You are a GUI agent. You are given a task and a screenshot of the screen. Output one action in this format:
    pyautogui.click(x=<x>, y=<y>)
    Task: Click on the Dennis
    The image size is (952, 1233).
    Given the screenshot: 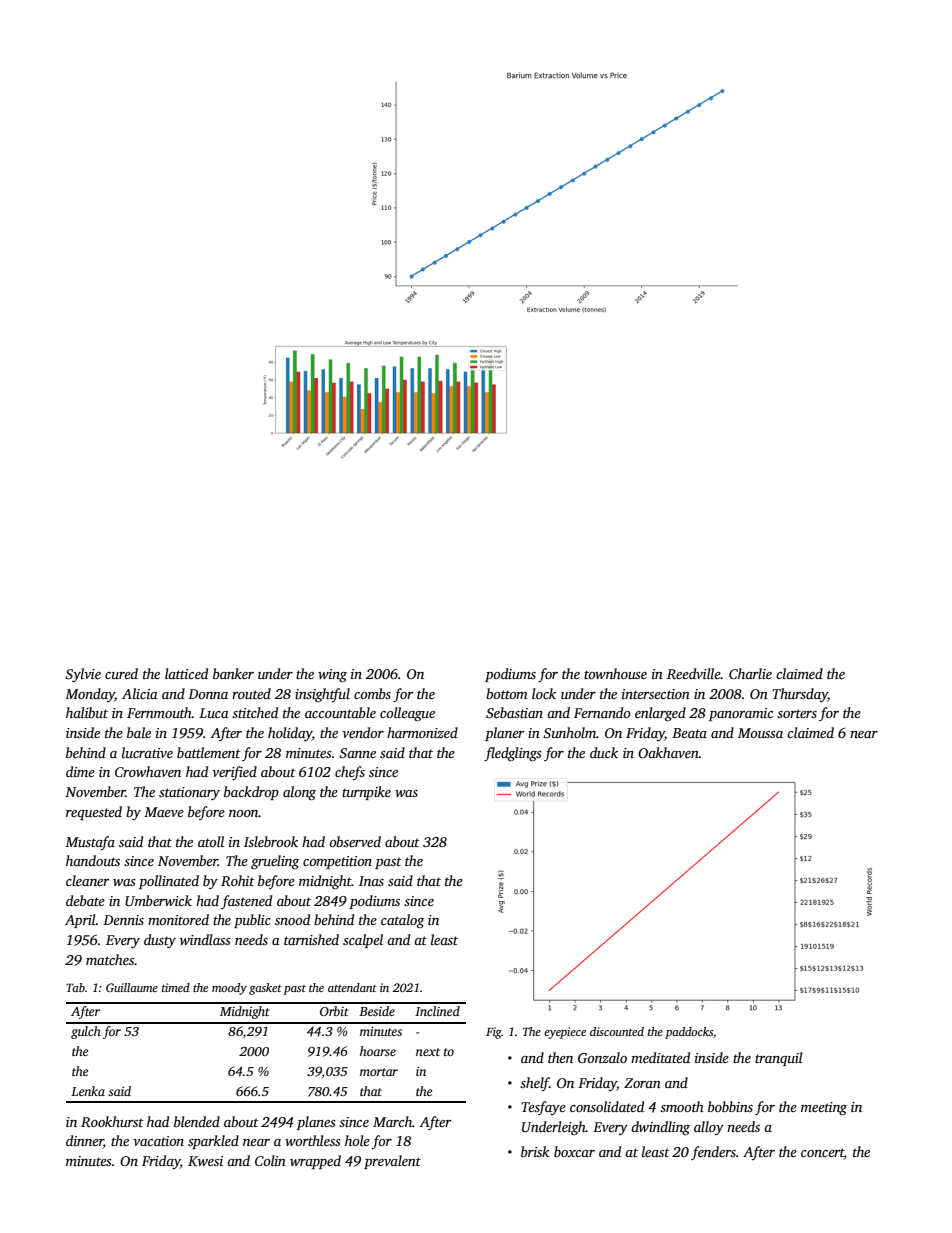 What is the action you would take?
    pyautogui.click(x=123, y=920)
